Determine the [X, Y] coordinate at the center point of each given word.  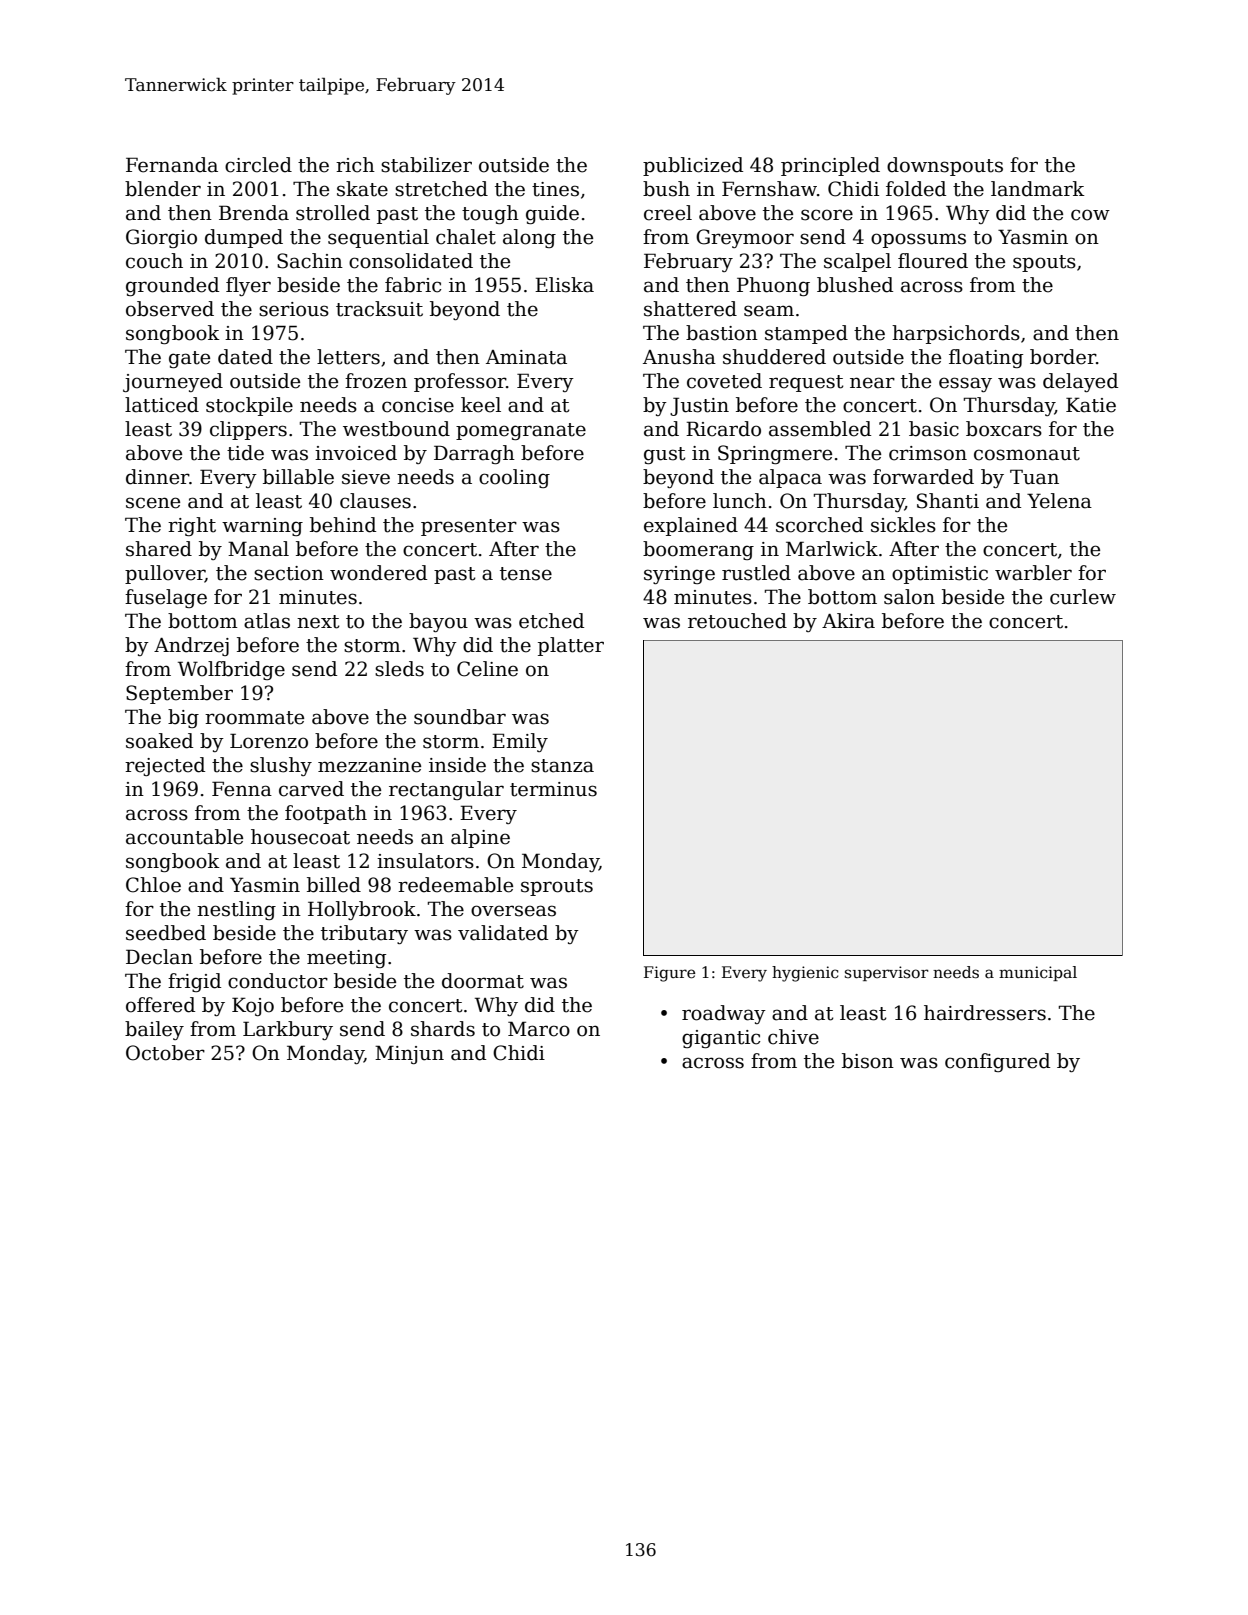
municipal [1038, 973]
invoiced [356, 453]
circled [258, 165]
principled [830, 166]
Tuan [1034, 477]
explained [691, 526]
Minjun [409, 1054]
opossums [918, 240]
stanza [562, 766]
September [179, 694]
